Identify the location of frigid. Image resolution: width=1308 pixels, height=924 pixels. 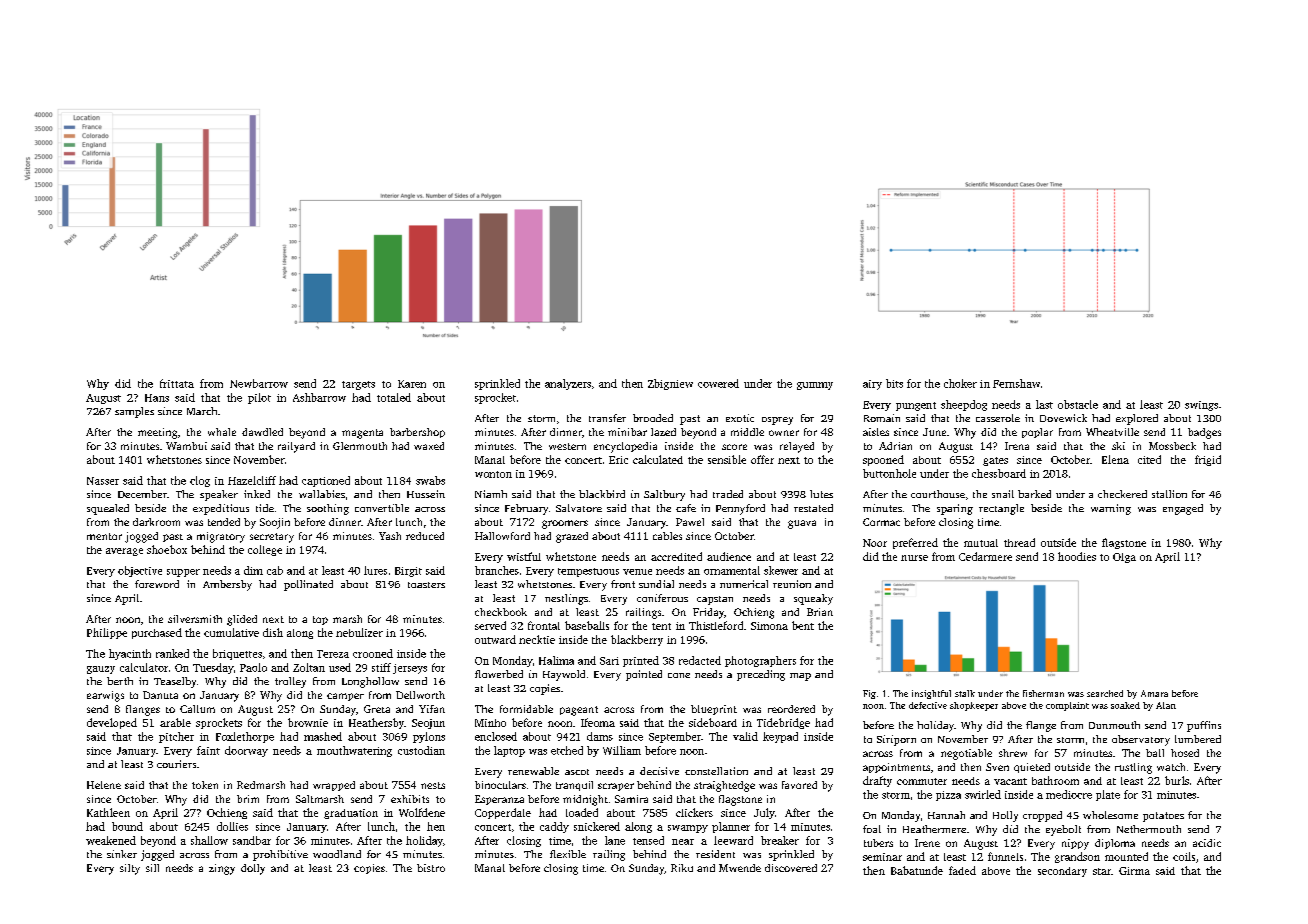
(1208, 460).
